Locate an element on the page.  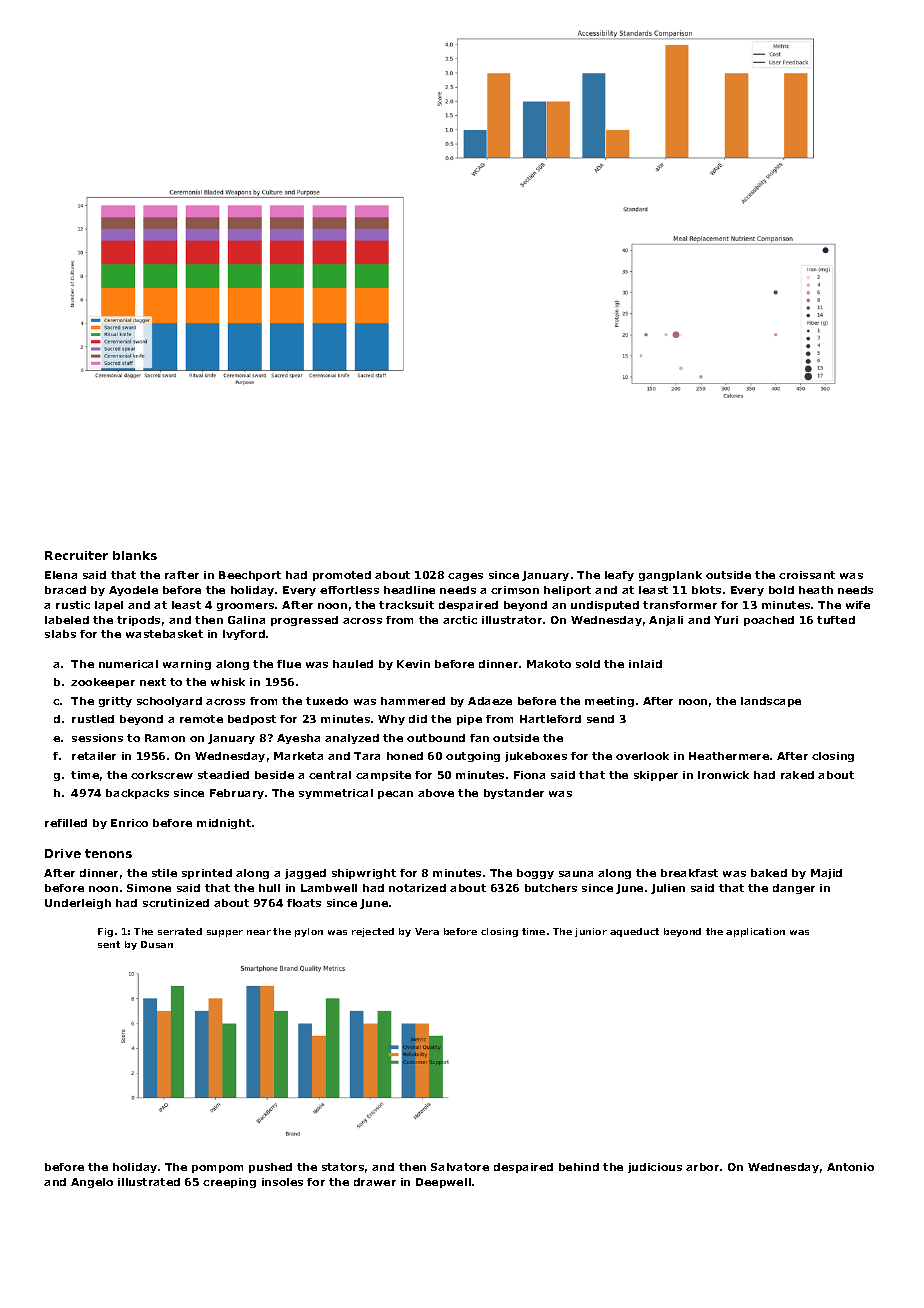
breakfast is located at coordinates (689, 873).
